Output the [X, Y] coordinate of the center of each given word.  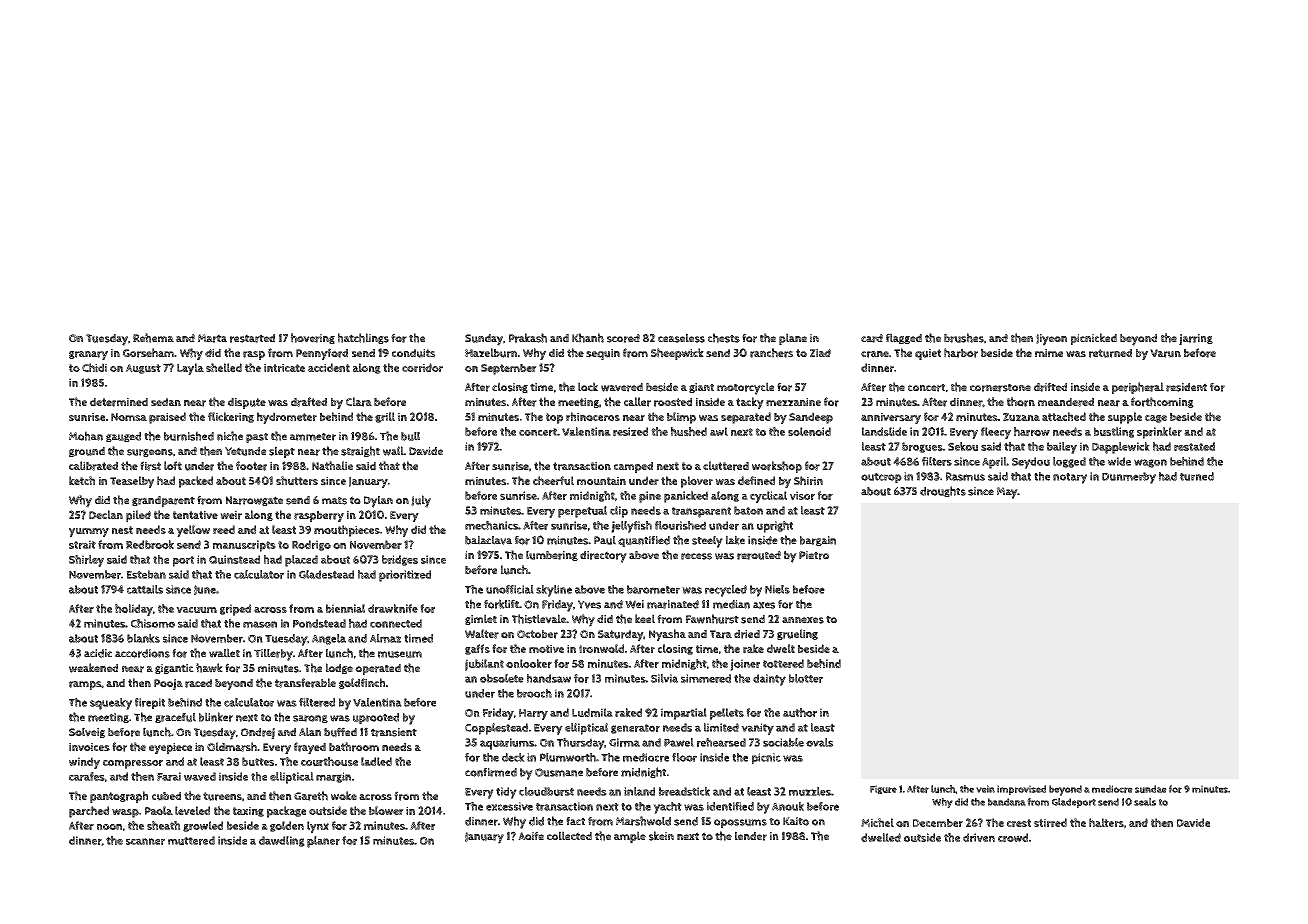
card [872, 338]
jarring [1196, 339]
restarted [252, 338]
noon [109, 827]
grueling [797, 634]
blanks [143, 638]
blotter [806, 678]
